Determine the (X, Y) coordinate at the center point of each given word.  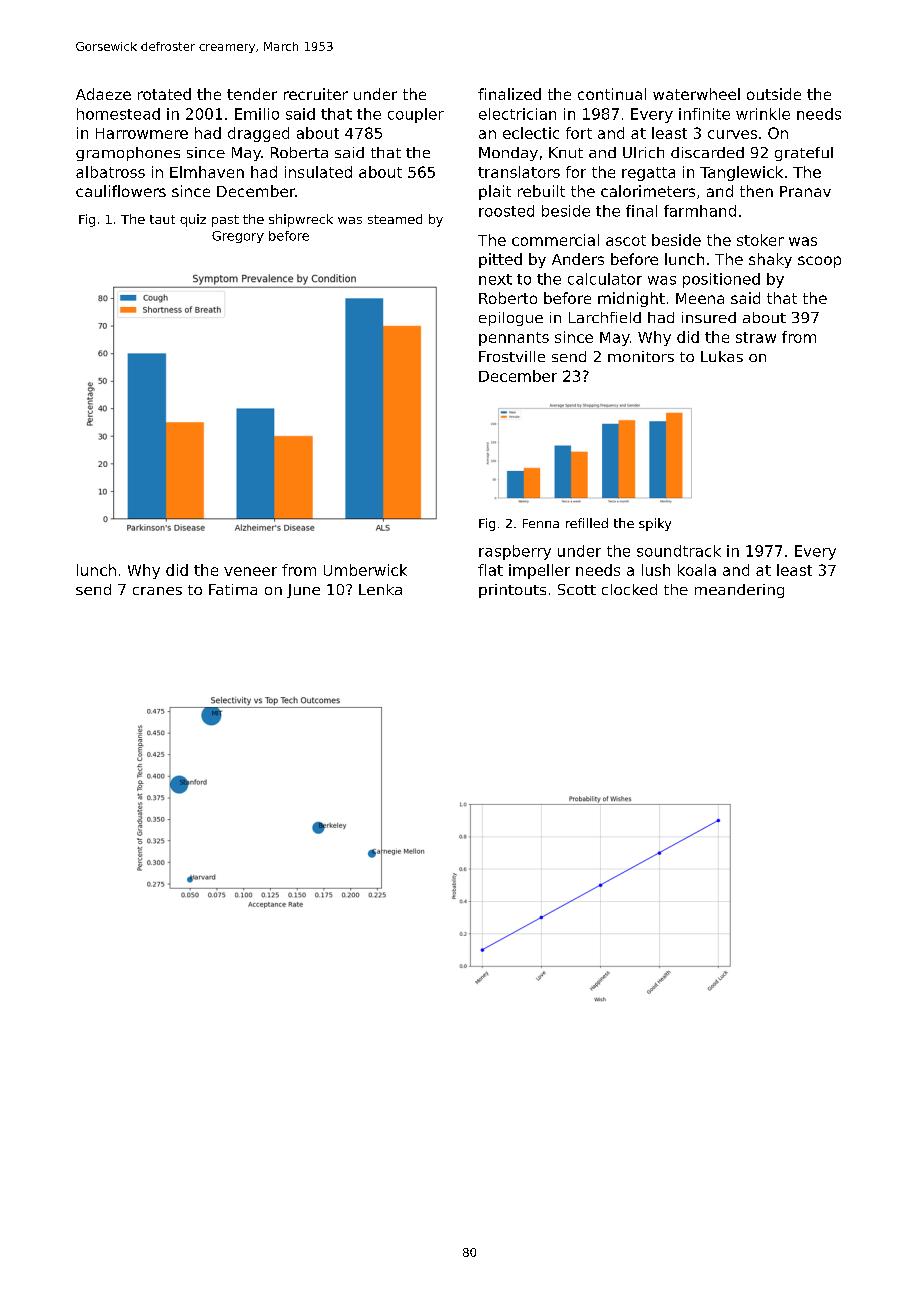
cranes (157, 591)
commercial (555, 240)
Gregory (238, 237)
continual (612, 94)
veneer (250, 571)
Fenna (541, 523)
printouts (512, 591)
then (756, 191)
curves (732, 134)
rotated (164, 94)
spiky (655, 524)
